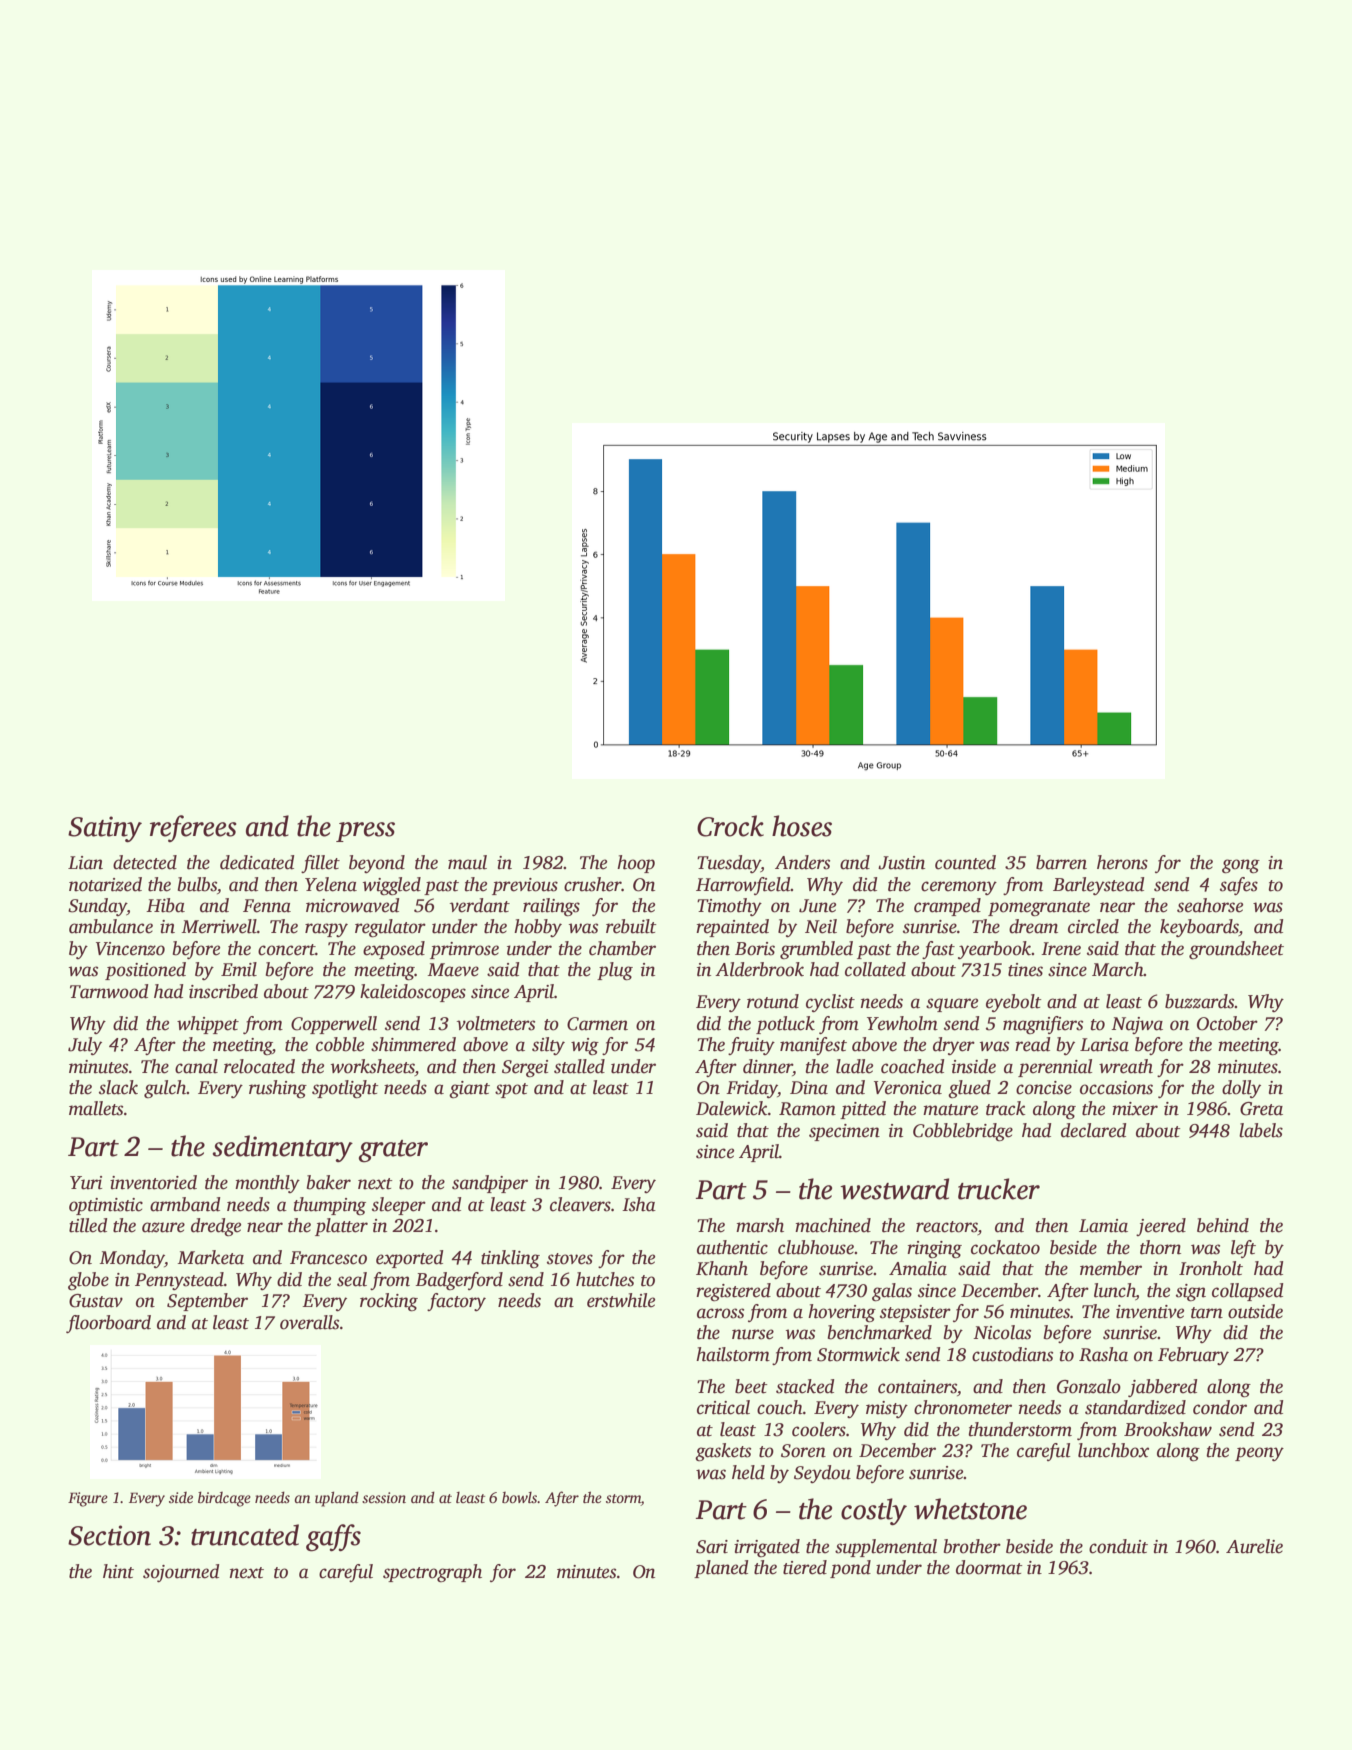  I want to click on giant, so click(469, 1089).
